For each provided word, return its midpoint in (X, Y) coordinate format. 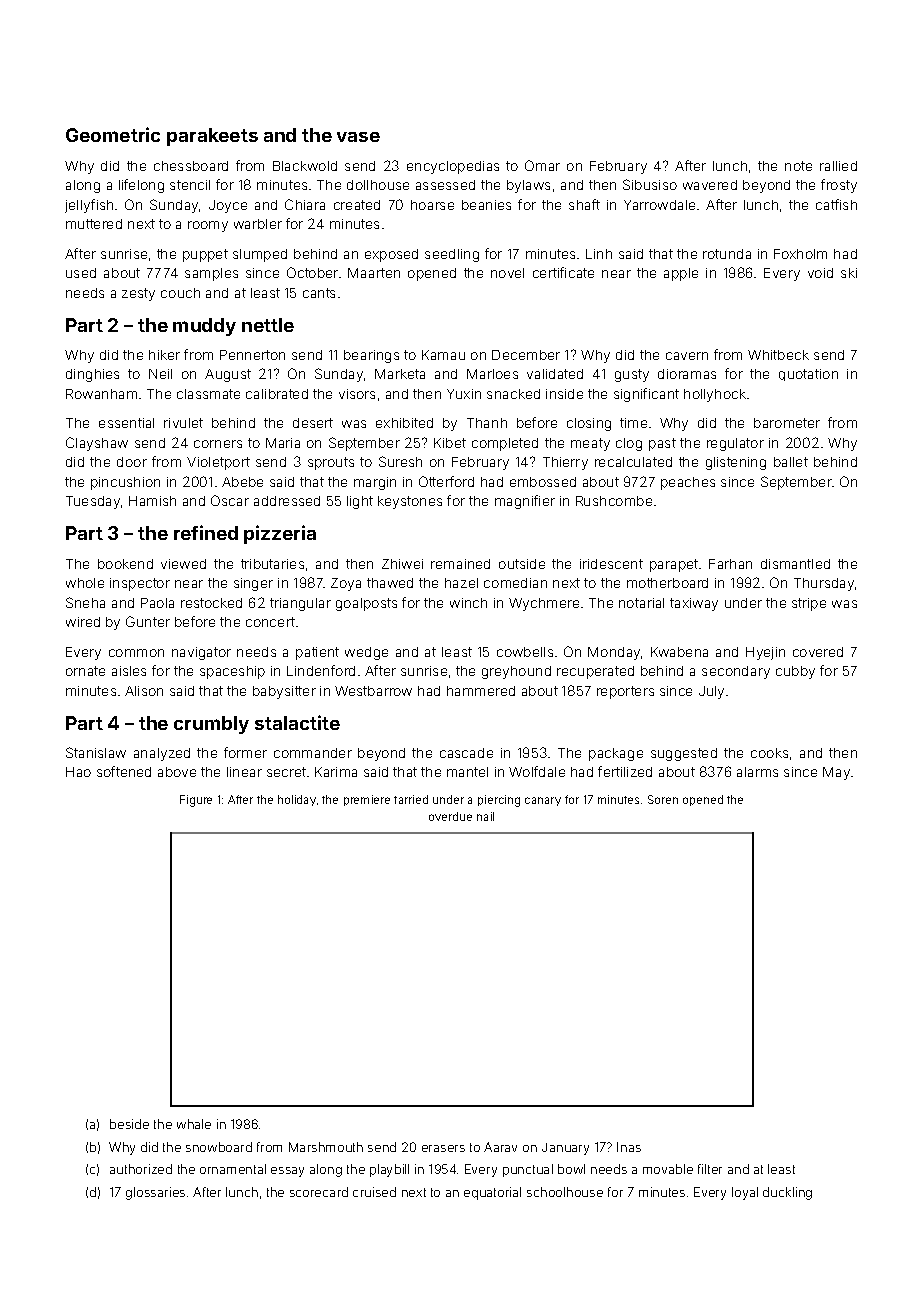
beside (129, 1124)
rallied (838, 166)
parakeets (212, 137)
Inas (629, 1147)
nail (485, 816)
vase (358, 137)
